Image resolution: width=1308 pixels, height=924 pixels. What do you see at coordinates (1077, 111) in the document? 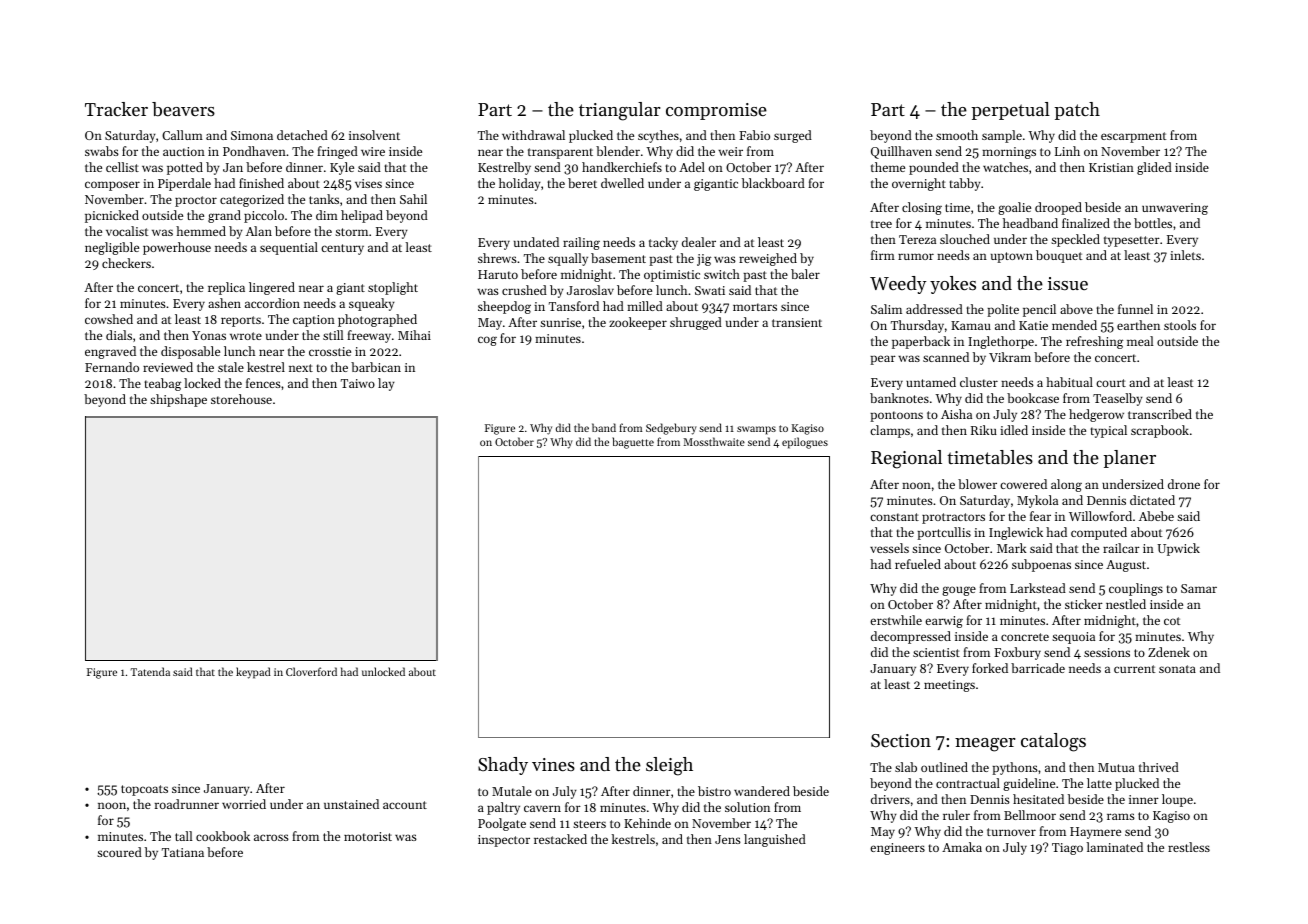
I see `patch` at bounding box center [1077, 111].
